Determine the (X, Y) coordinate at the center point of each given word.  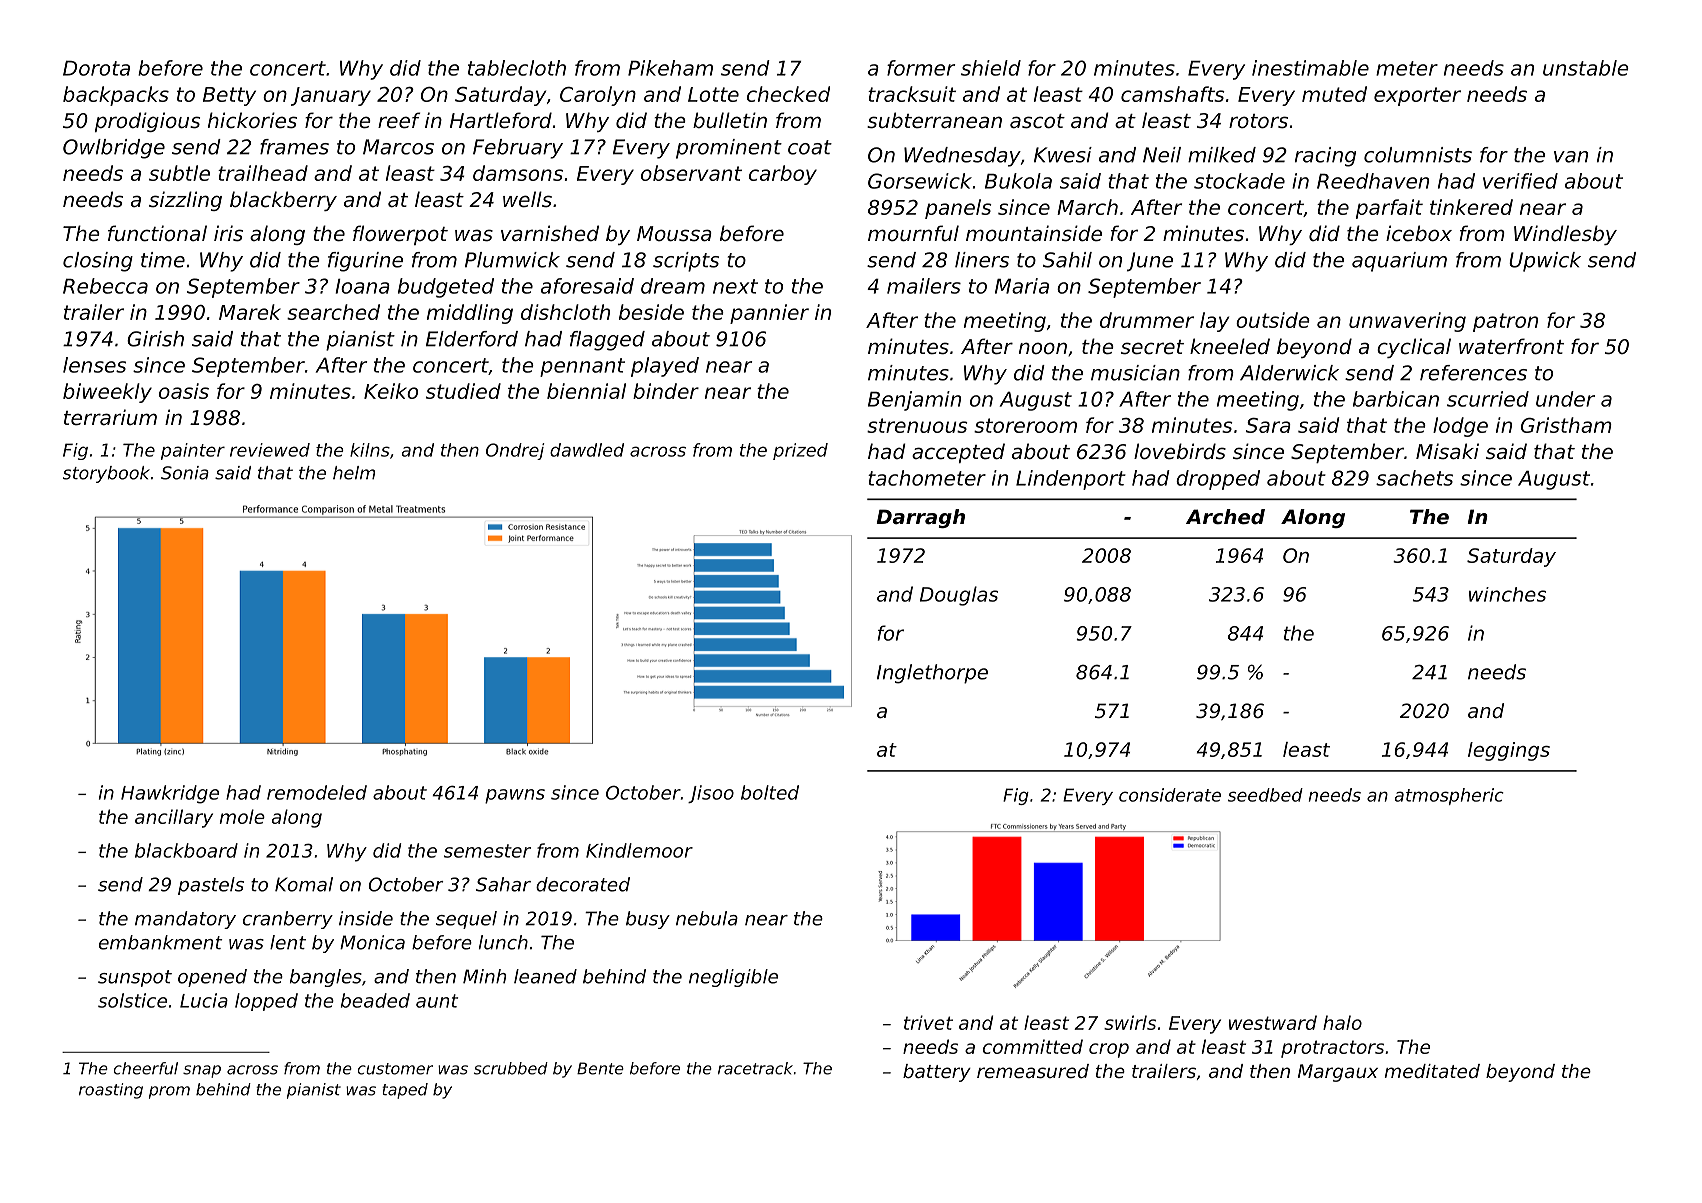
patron (1505, 322)
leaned (545, 976)
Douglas (959, 596)
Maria (1022, 286)
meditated (1432, 1071)
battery (937, 1073)
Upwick (1545, 262)
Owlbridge (114, 149)
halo (1342, 1022)
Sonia (185, 473)
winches (1507, 594)
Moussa (674, 234)
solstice (132, 1000)
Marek (250, 312)
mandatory (185, 920)
